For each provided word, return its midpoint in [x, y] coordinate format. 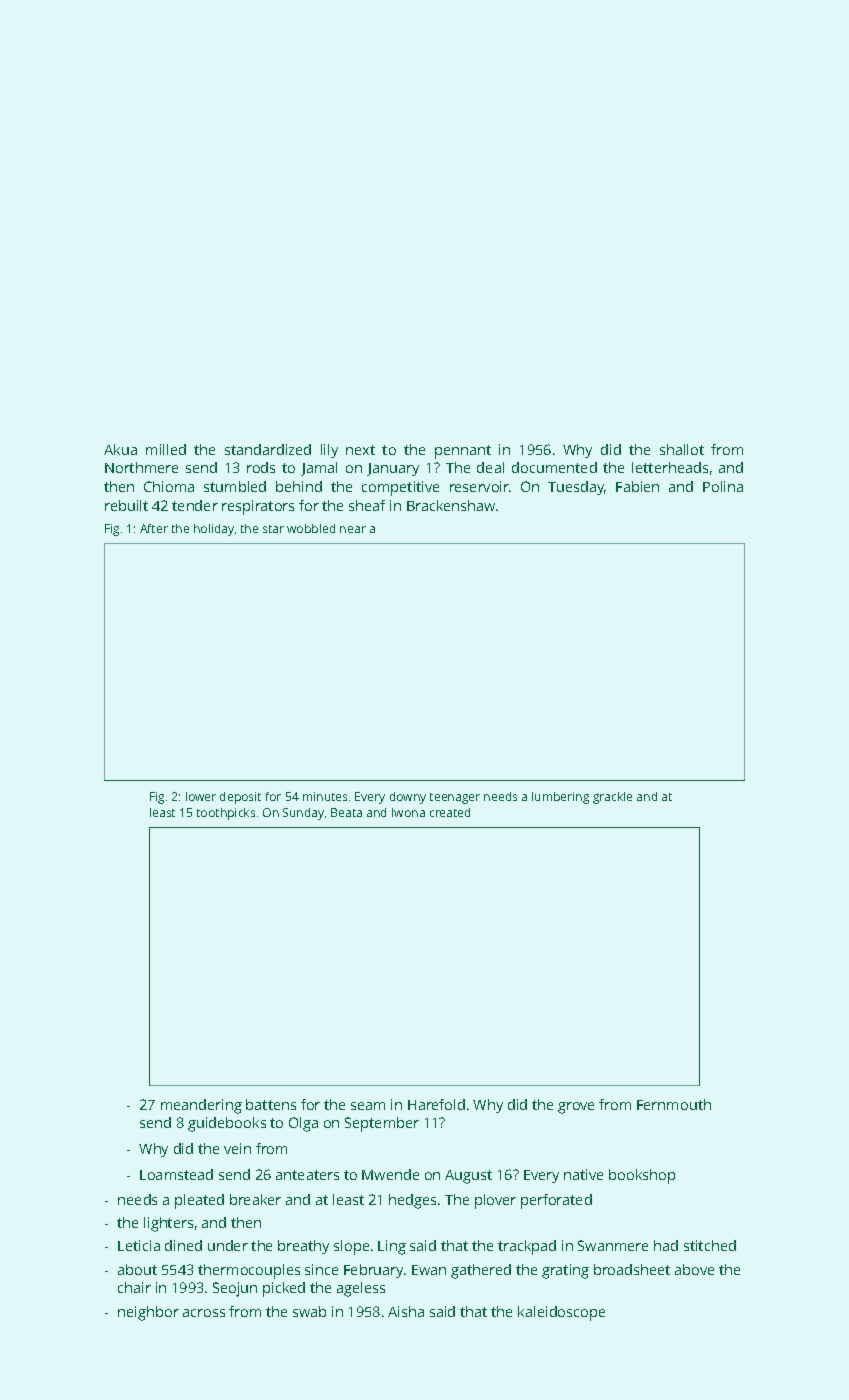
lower [201, 796]
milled [166, 449]
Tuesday [576, 488]
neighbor [148, 1313]
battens [271, 1104]
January [393, 469]
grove [576, 1108]
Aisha [406, 1311]
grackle [612, 798]
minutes [325, 796]
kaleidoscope [561, 1313]
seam [368, 1106]
